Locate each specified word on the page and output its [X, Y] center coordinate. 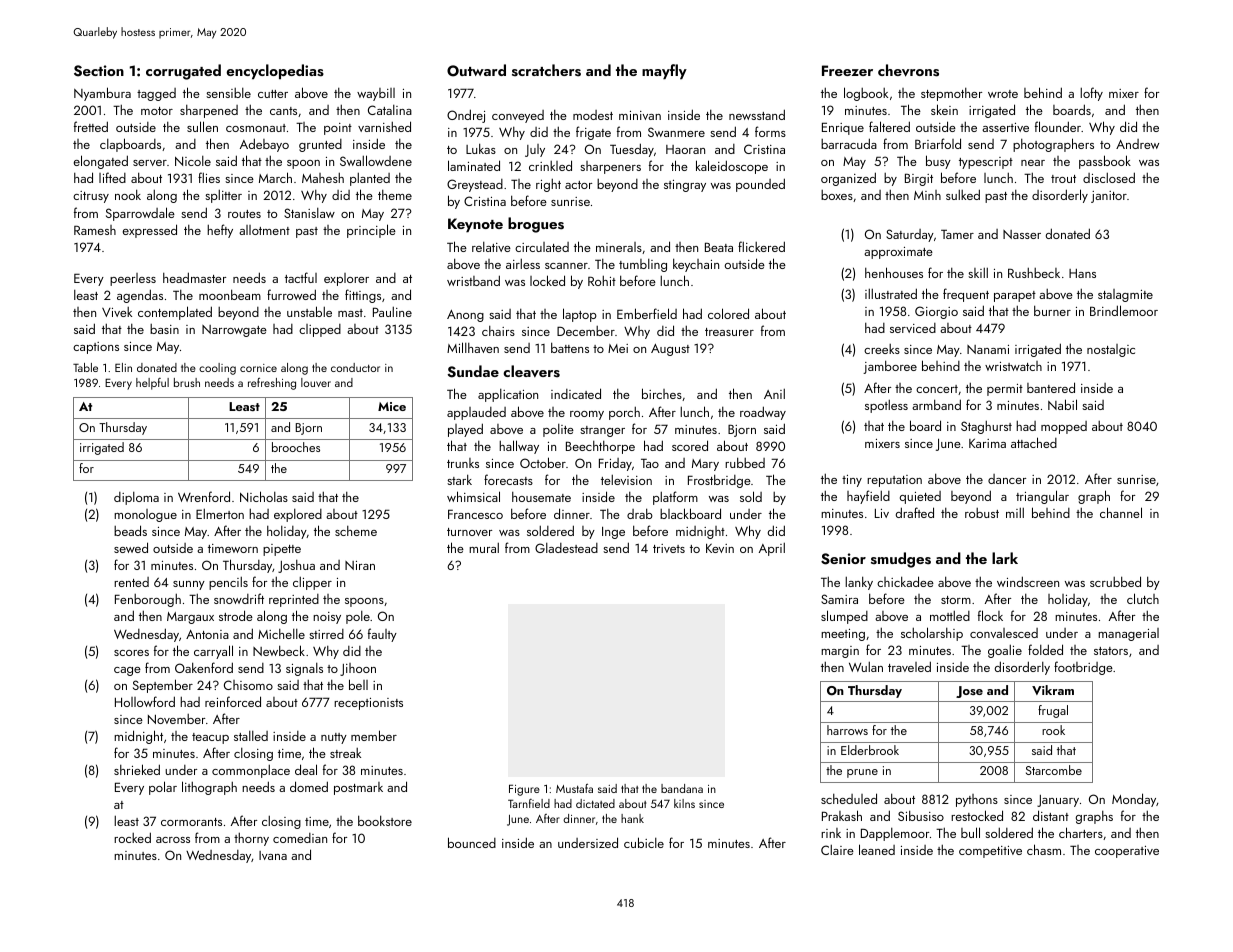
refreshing [272, 383]
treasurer [729, 332]
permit [1005, 390]
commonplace [251, 771]
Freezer [847, 70]
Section [99, 71]
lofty [1091, 94]
